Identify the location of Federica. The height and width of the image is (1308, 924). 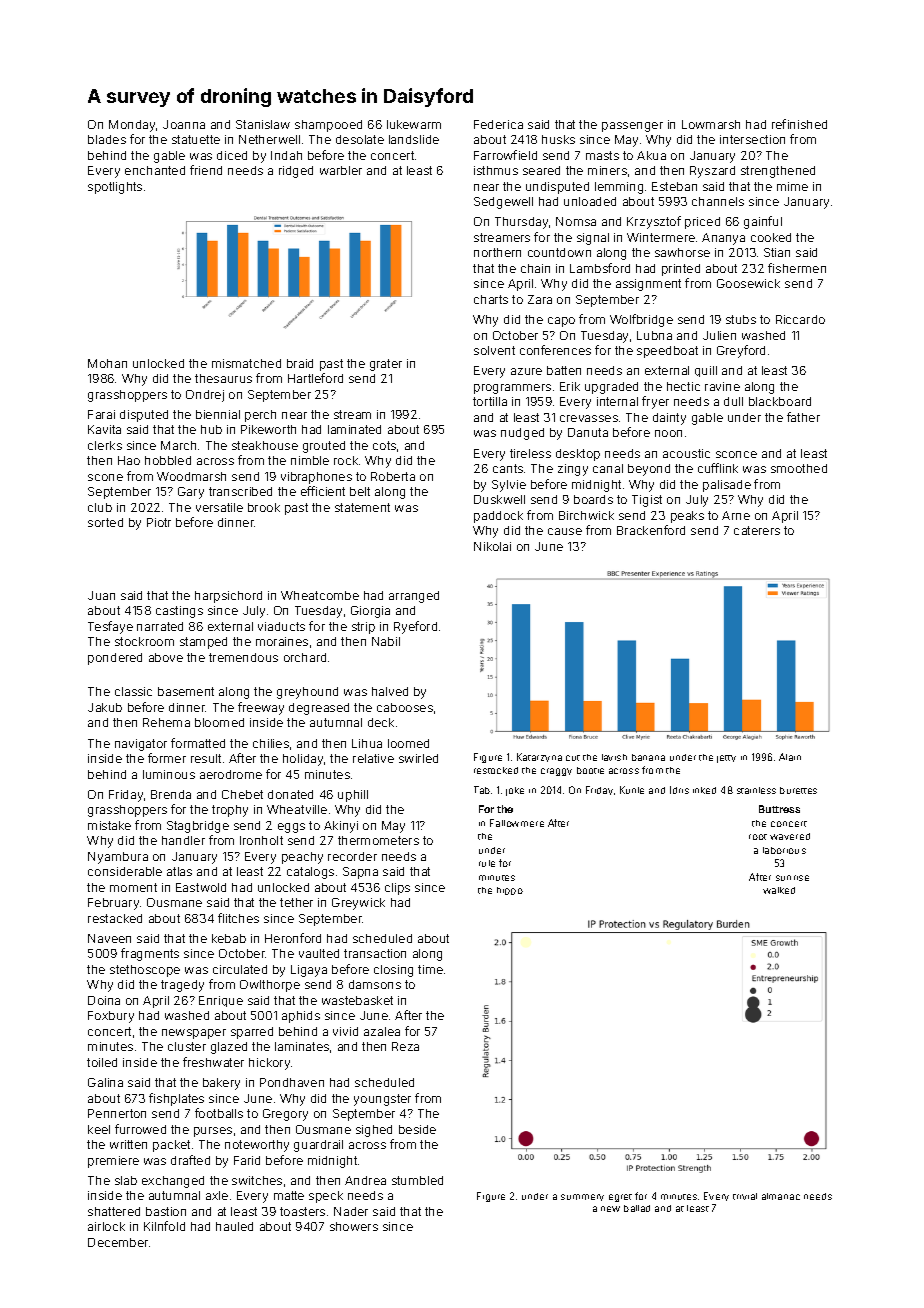
(498, 124).
